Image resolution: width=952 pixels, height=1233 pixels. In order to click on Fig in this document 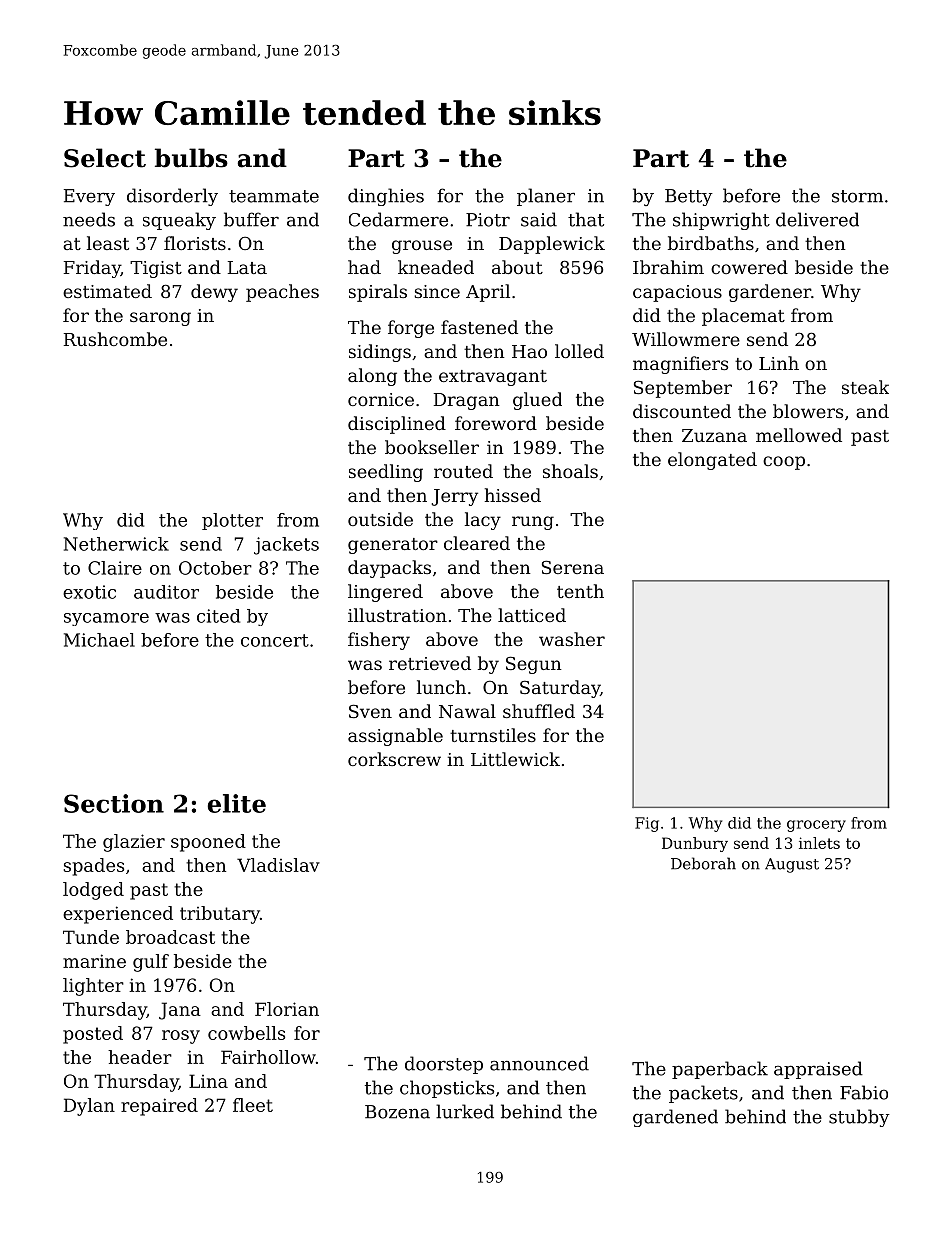, I will do `click(647, 824)`.
